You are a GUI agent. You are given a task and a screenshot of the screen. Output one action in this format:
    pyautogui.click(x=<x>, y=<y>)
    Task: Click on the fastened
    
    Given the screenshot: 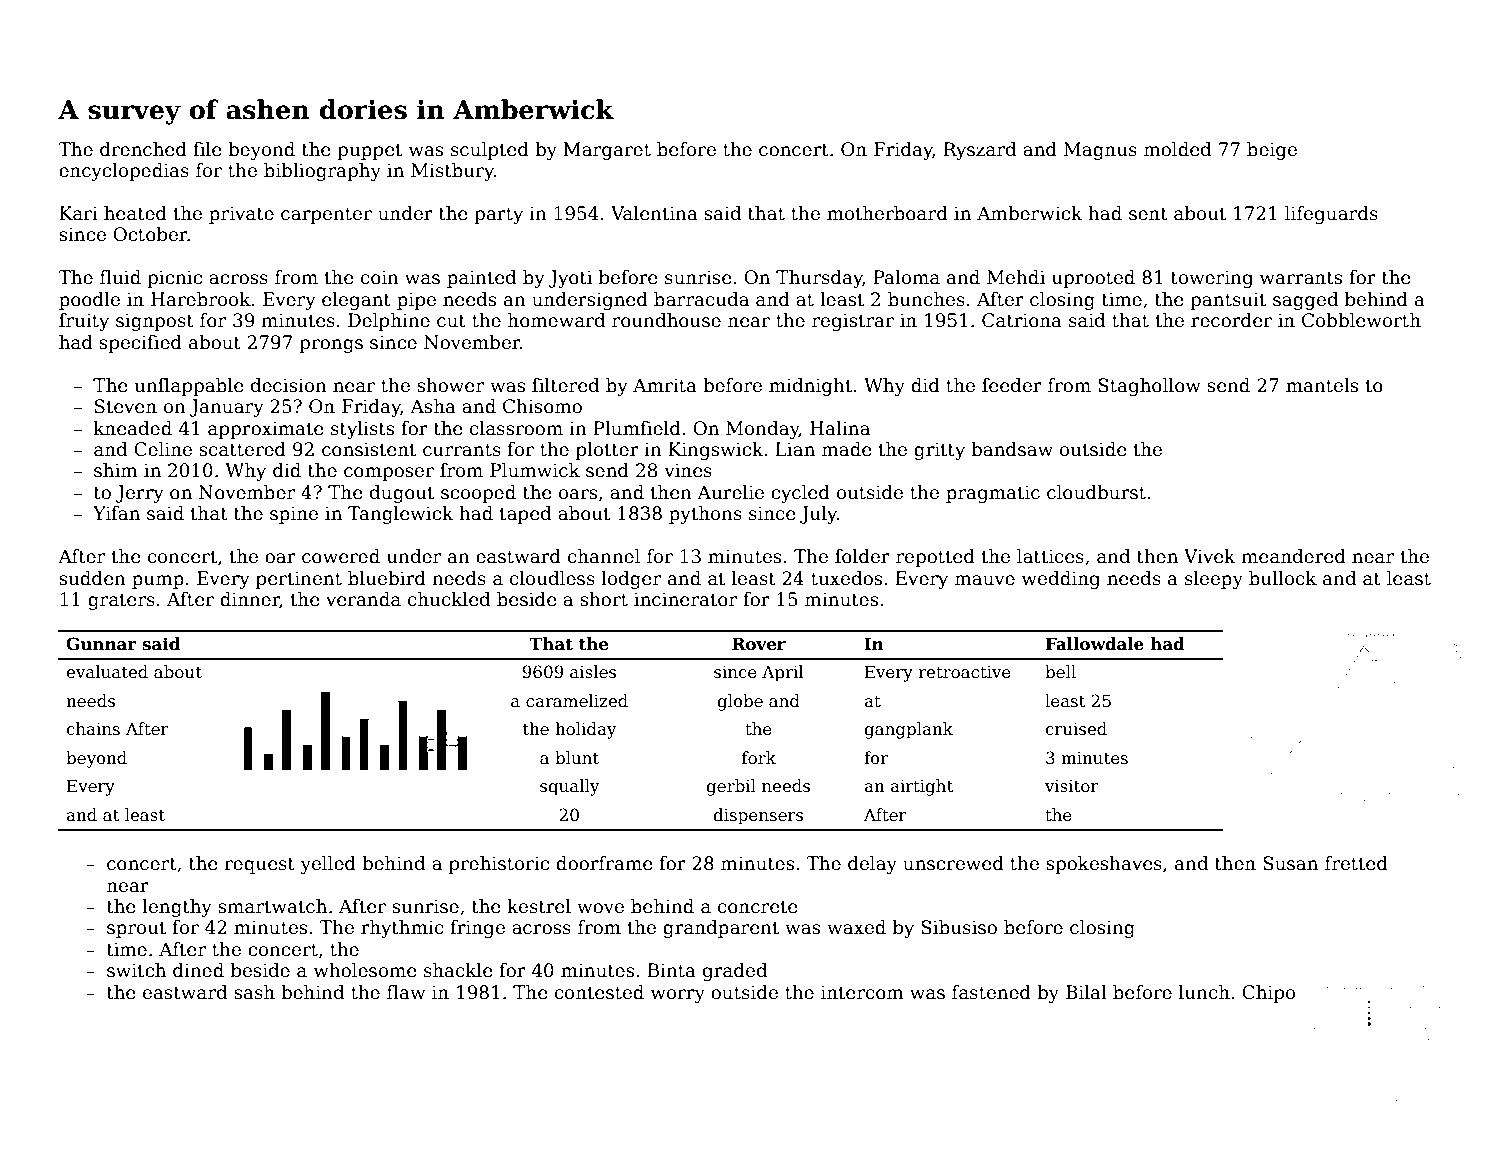 What is the action you would take?
    pyautogui.click(x=991, y=992)
